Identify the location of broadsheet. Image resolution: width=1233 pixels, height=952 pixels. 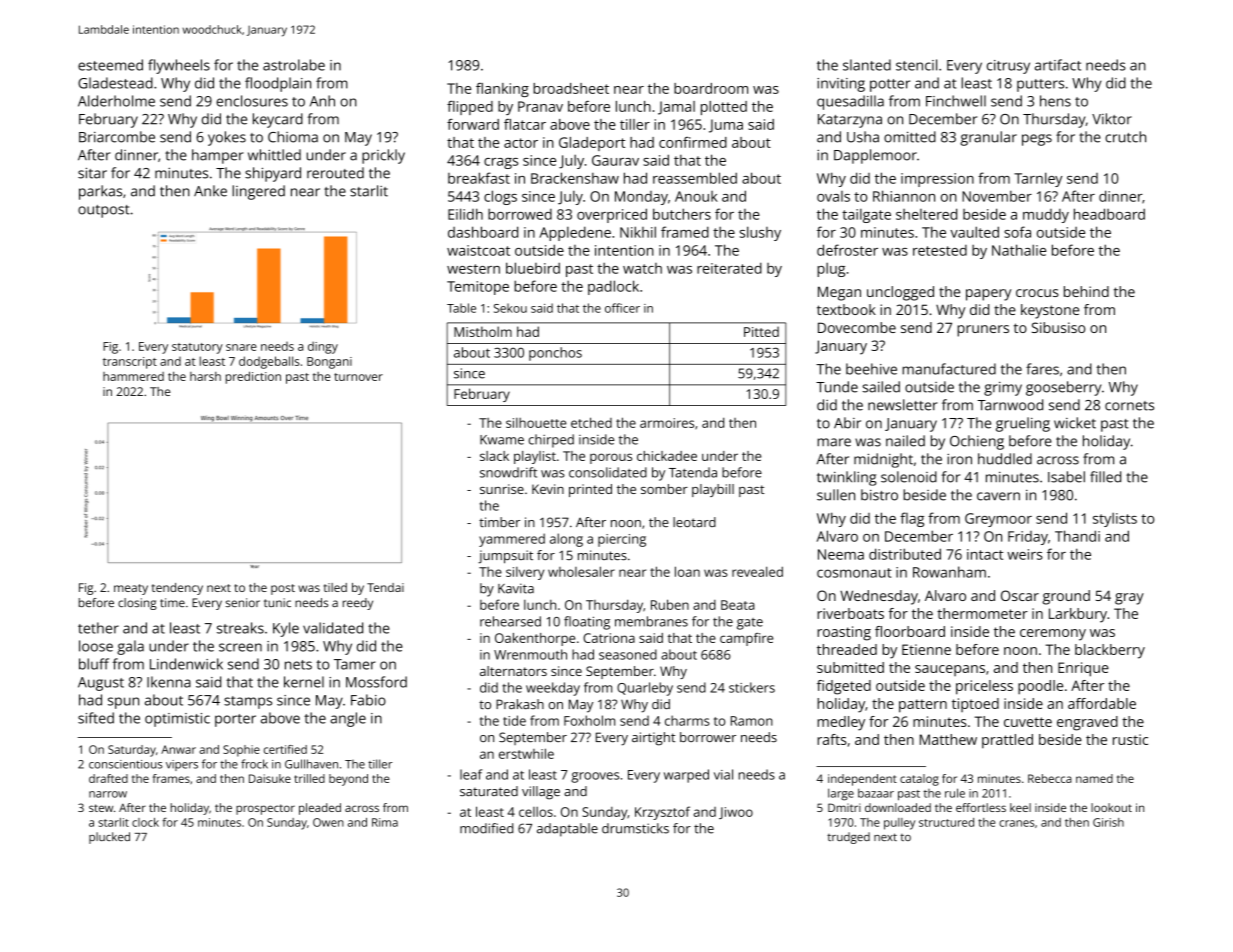
(571, 88).
